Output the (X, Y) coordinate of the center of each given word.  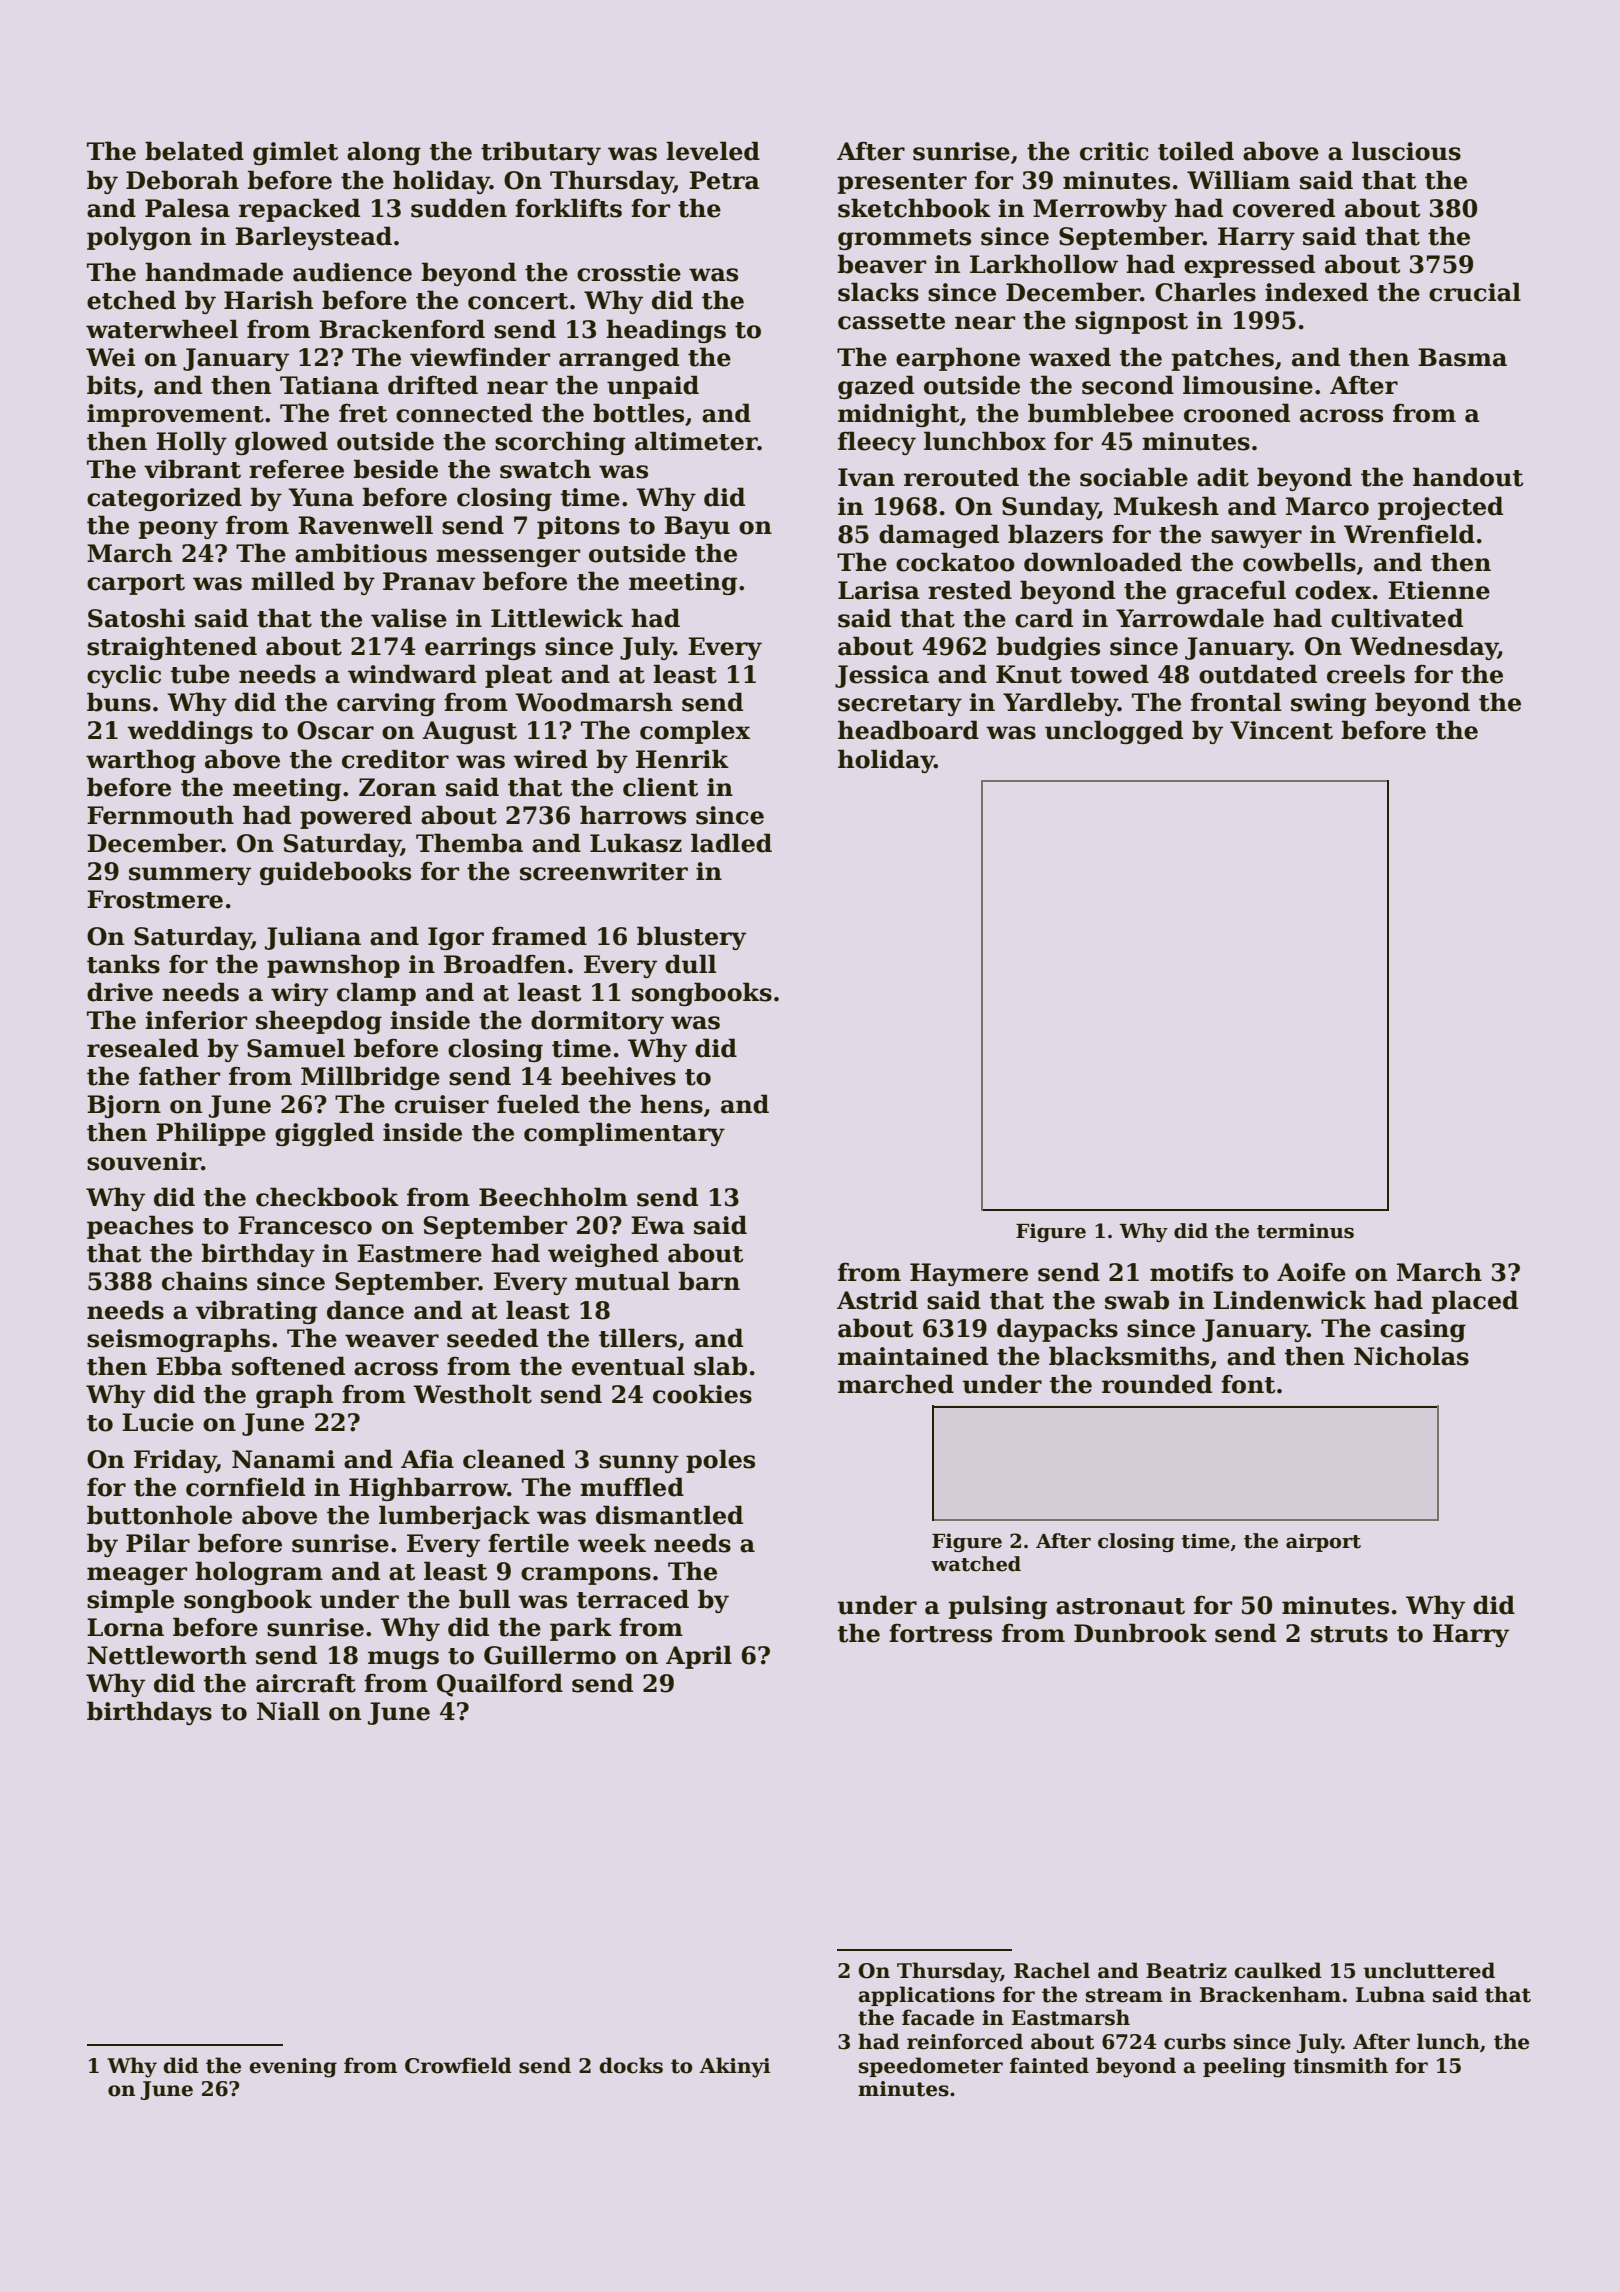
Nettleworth (167, 1655)
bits (111, 385)
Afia (427, 1459)
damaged (939, 536)
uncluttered (1429, 1970)
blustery (691, 938)
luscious (1406, 151)
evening (293, 2068)
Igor (456, 938)
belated (194, 151)
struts (1349, 1634)
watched (976, 1564)
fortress (940, 1633)
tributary (541, 153)
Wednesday (1424, 648)
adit (1223, 477)
